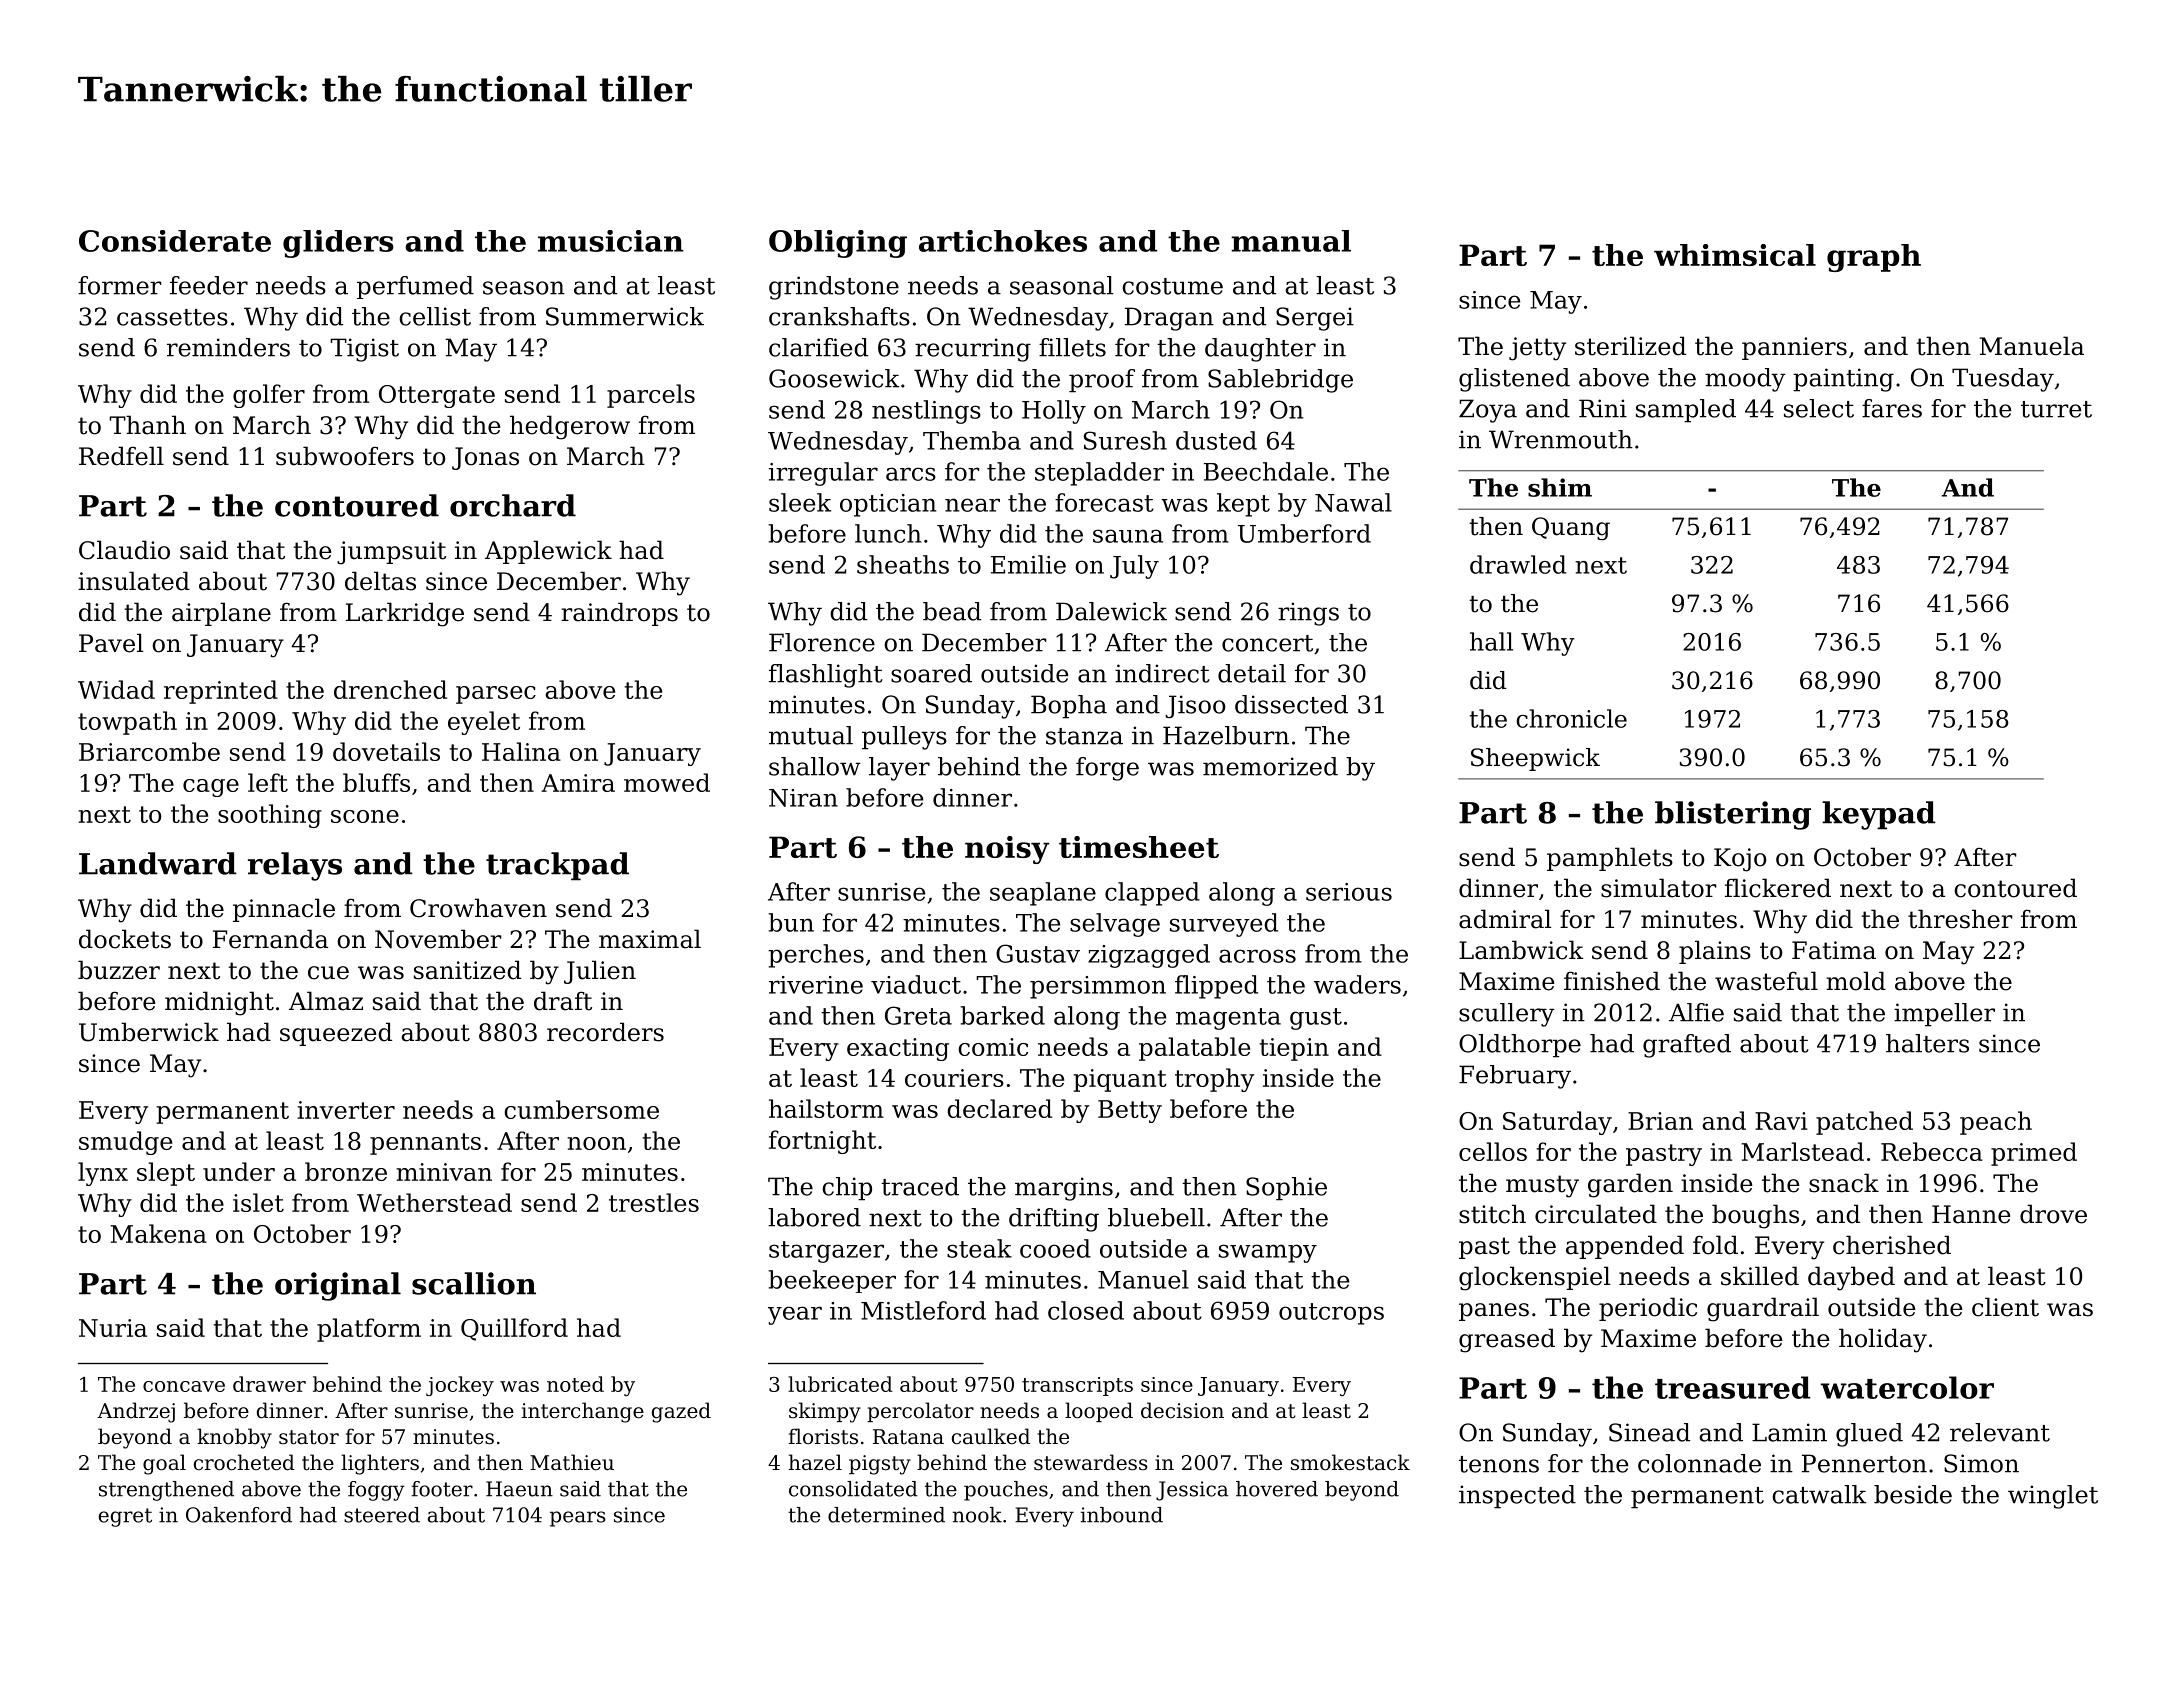 The image size is (2178, 1683). What do you see at coordinates (338, 1286) in the image?
I see `original` at bounding box center [338, 1286].
